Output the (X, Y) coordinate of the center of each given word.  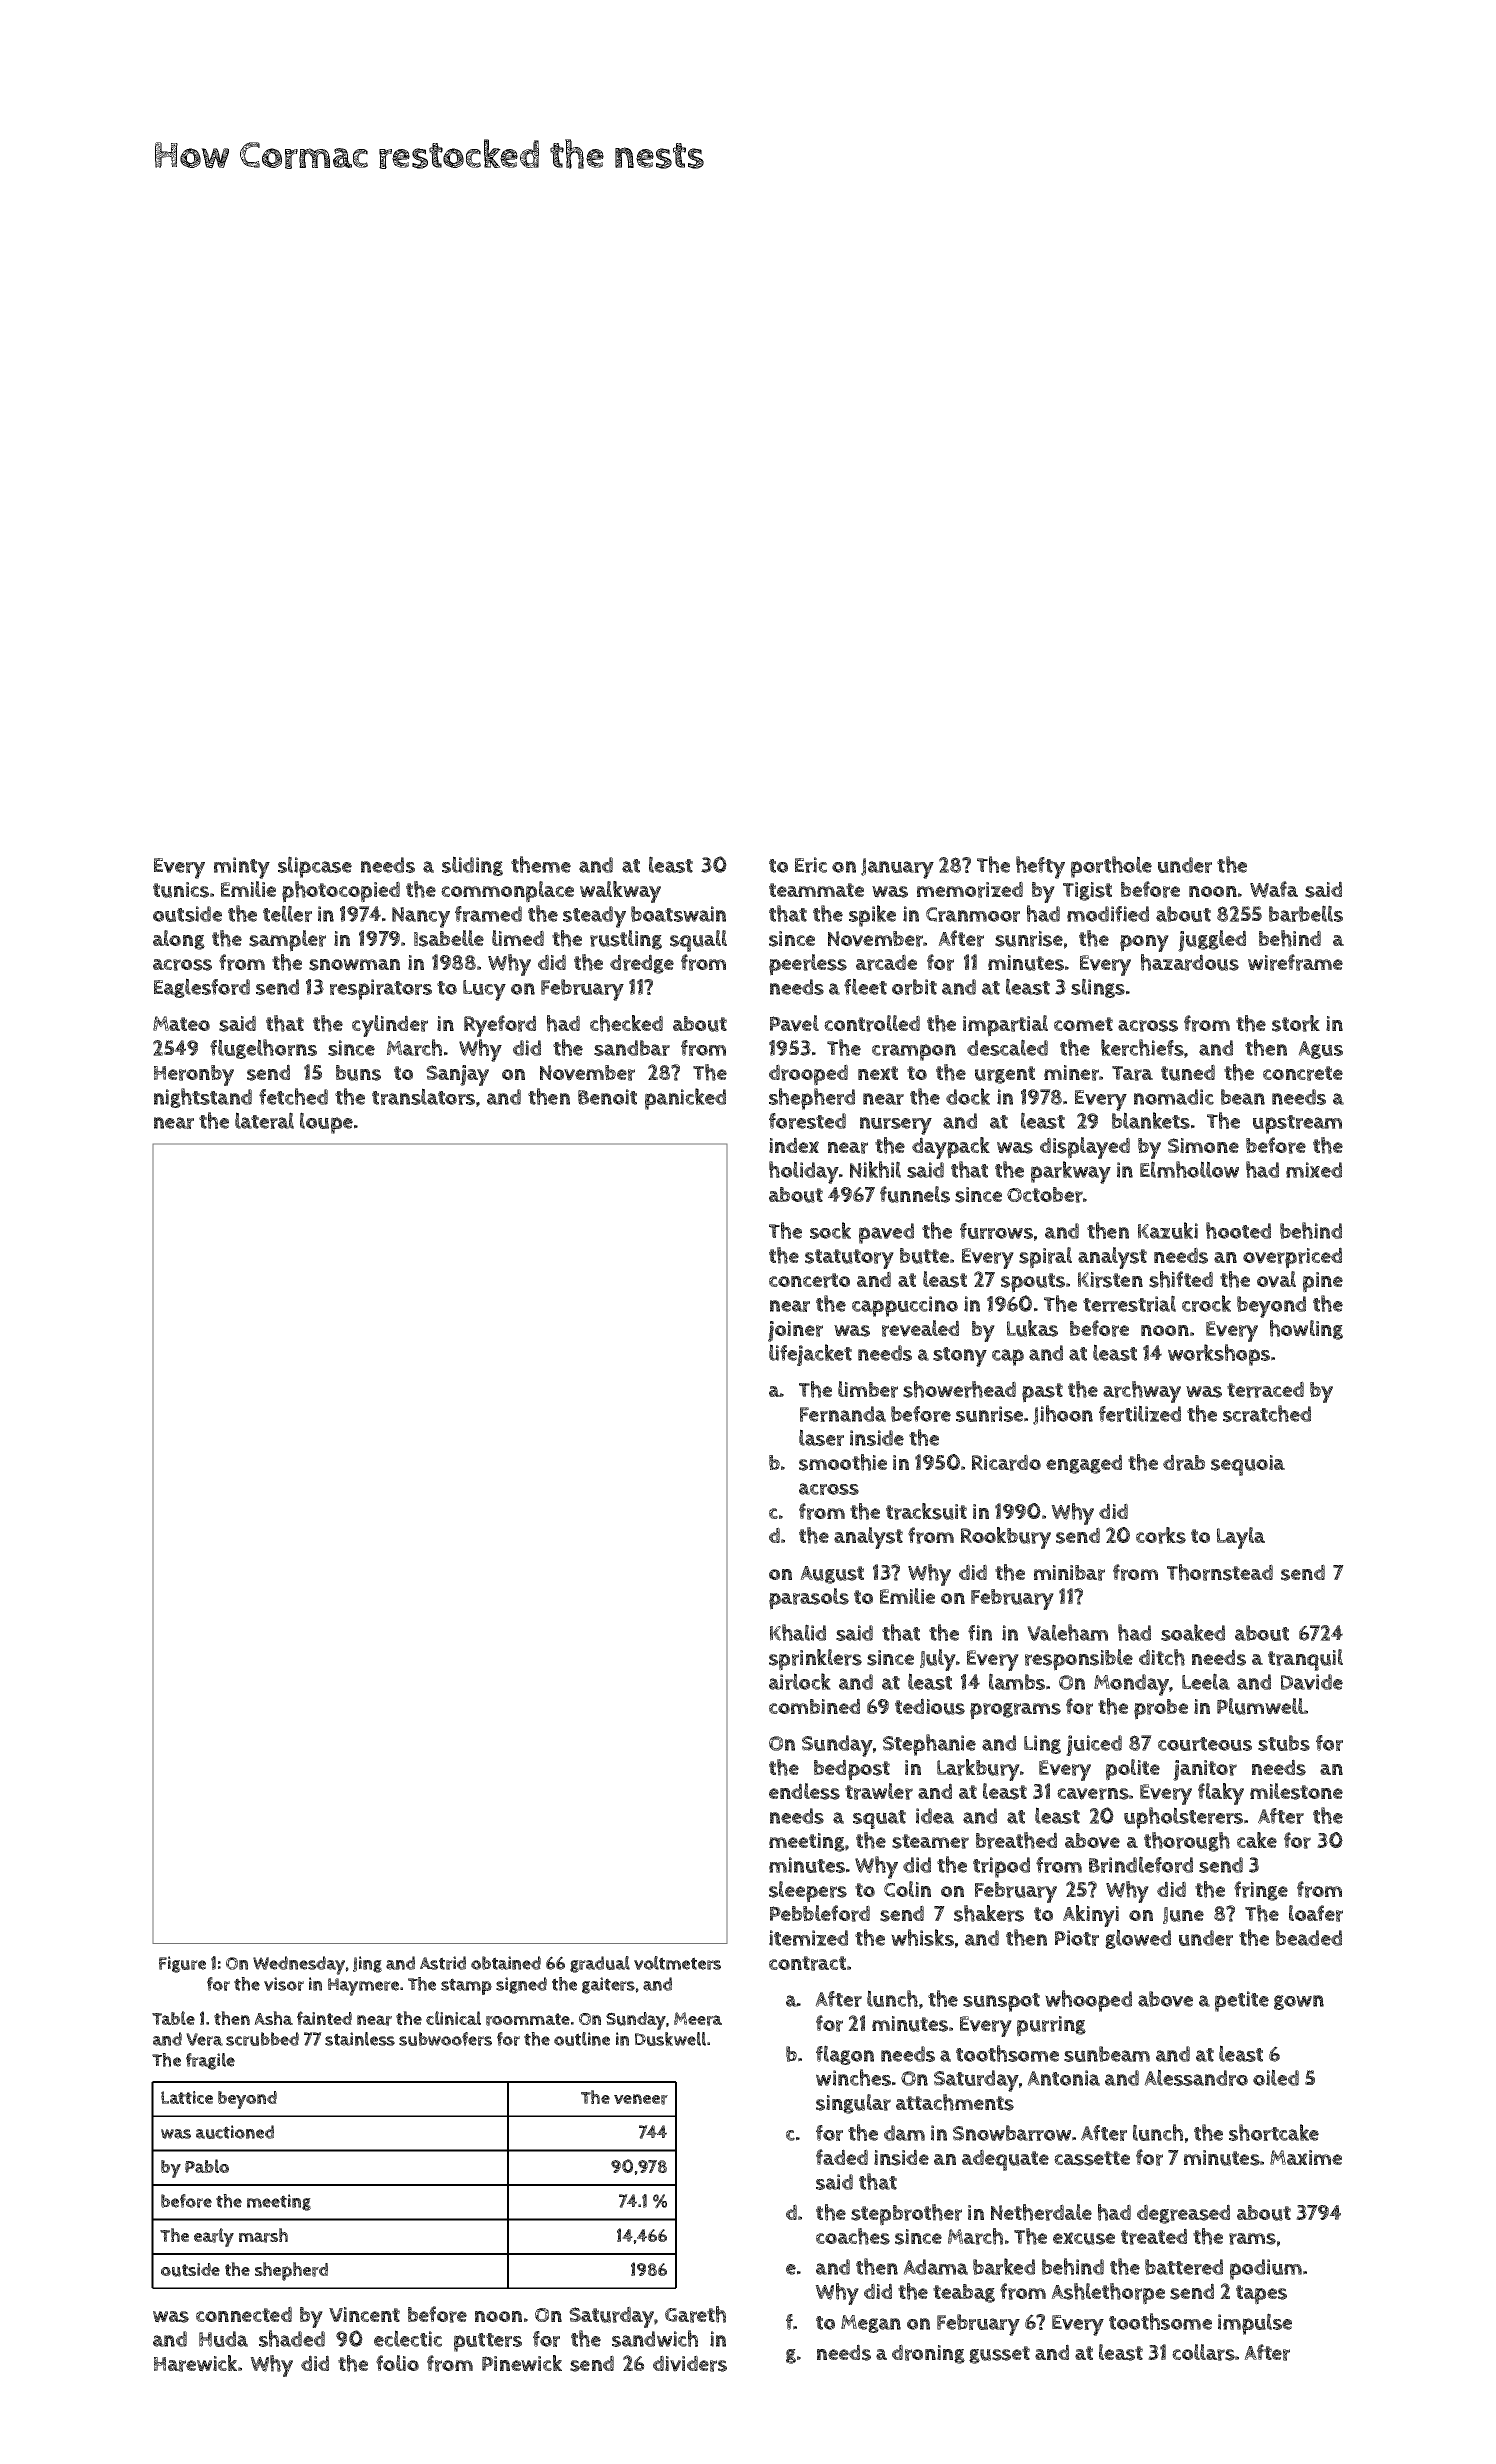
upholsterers (1183, 1818)
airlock (800, 1681)
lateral (264, 1120)
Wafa (1274, 889)
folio (397, 2363)
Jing (367, 1964)
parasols (809, 1599)
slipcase (315, 867)
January (897, 868)
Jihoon (1063, 1415)
